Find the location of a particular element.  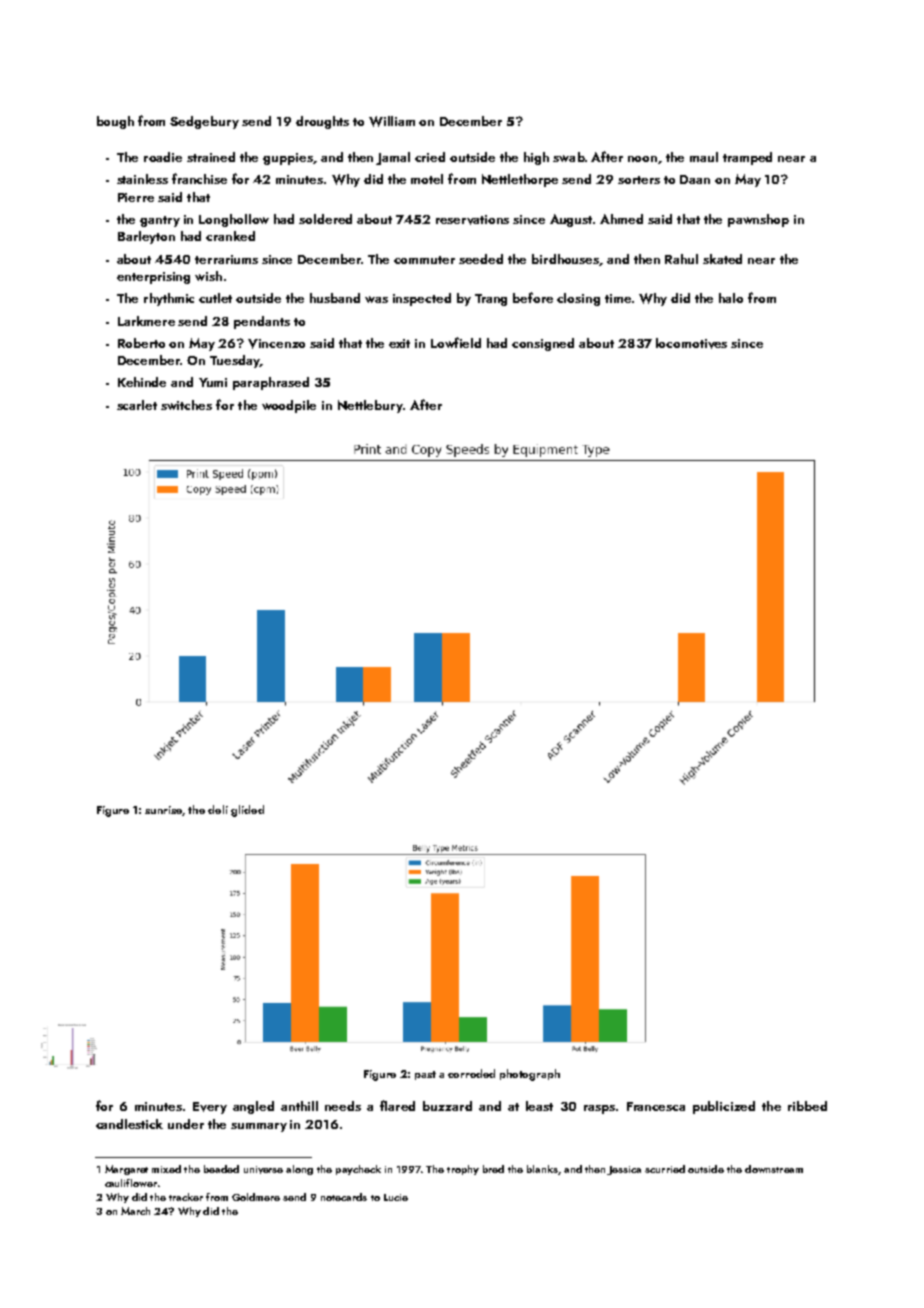

least is located at coordinates (539, 1106).
